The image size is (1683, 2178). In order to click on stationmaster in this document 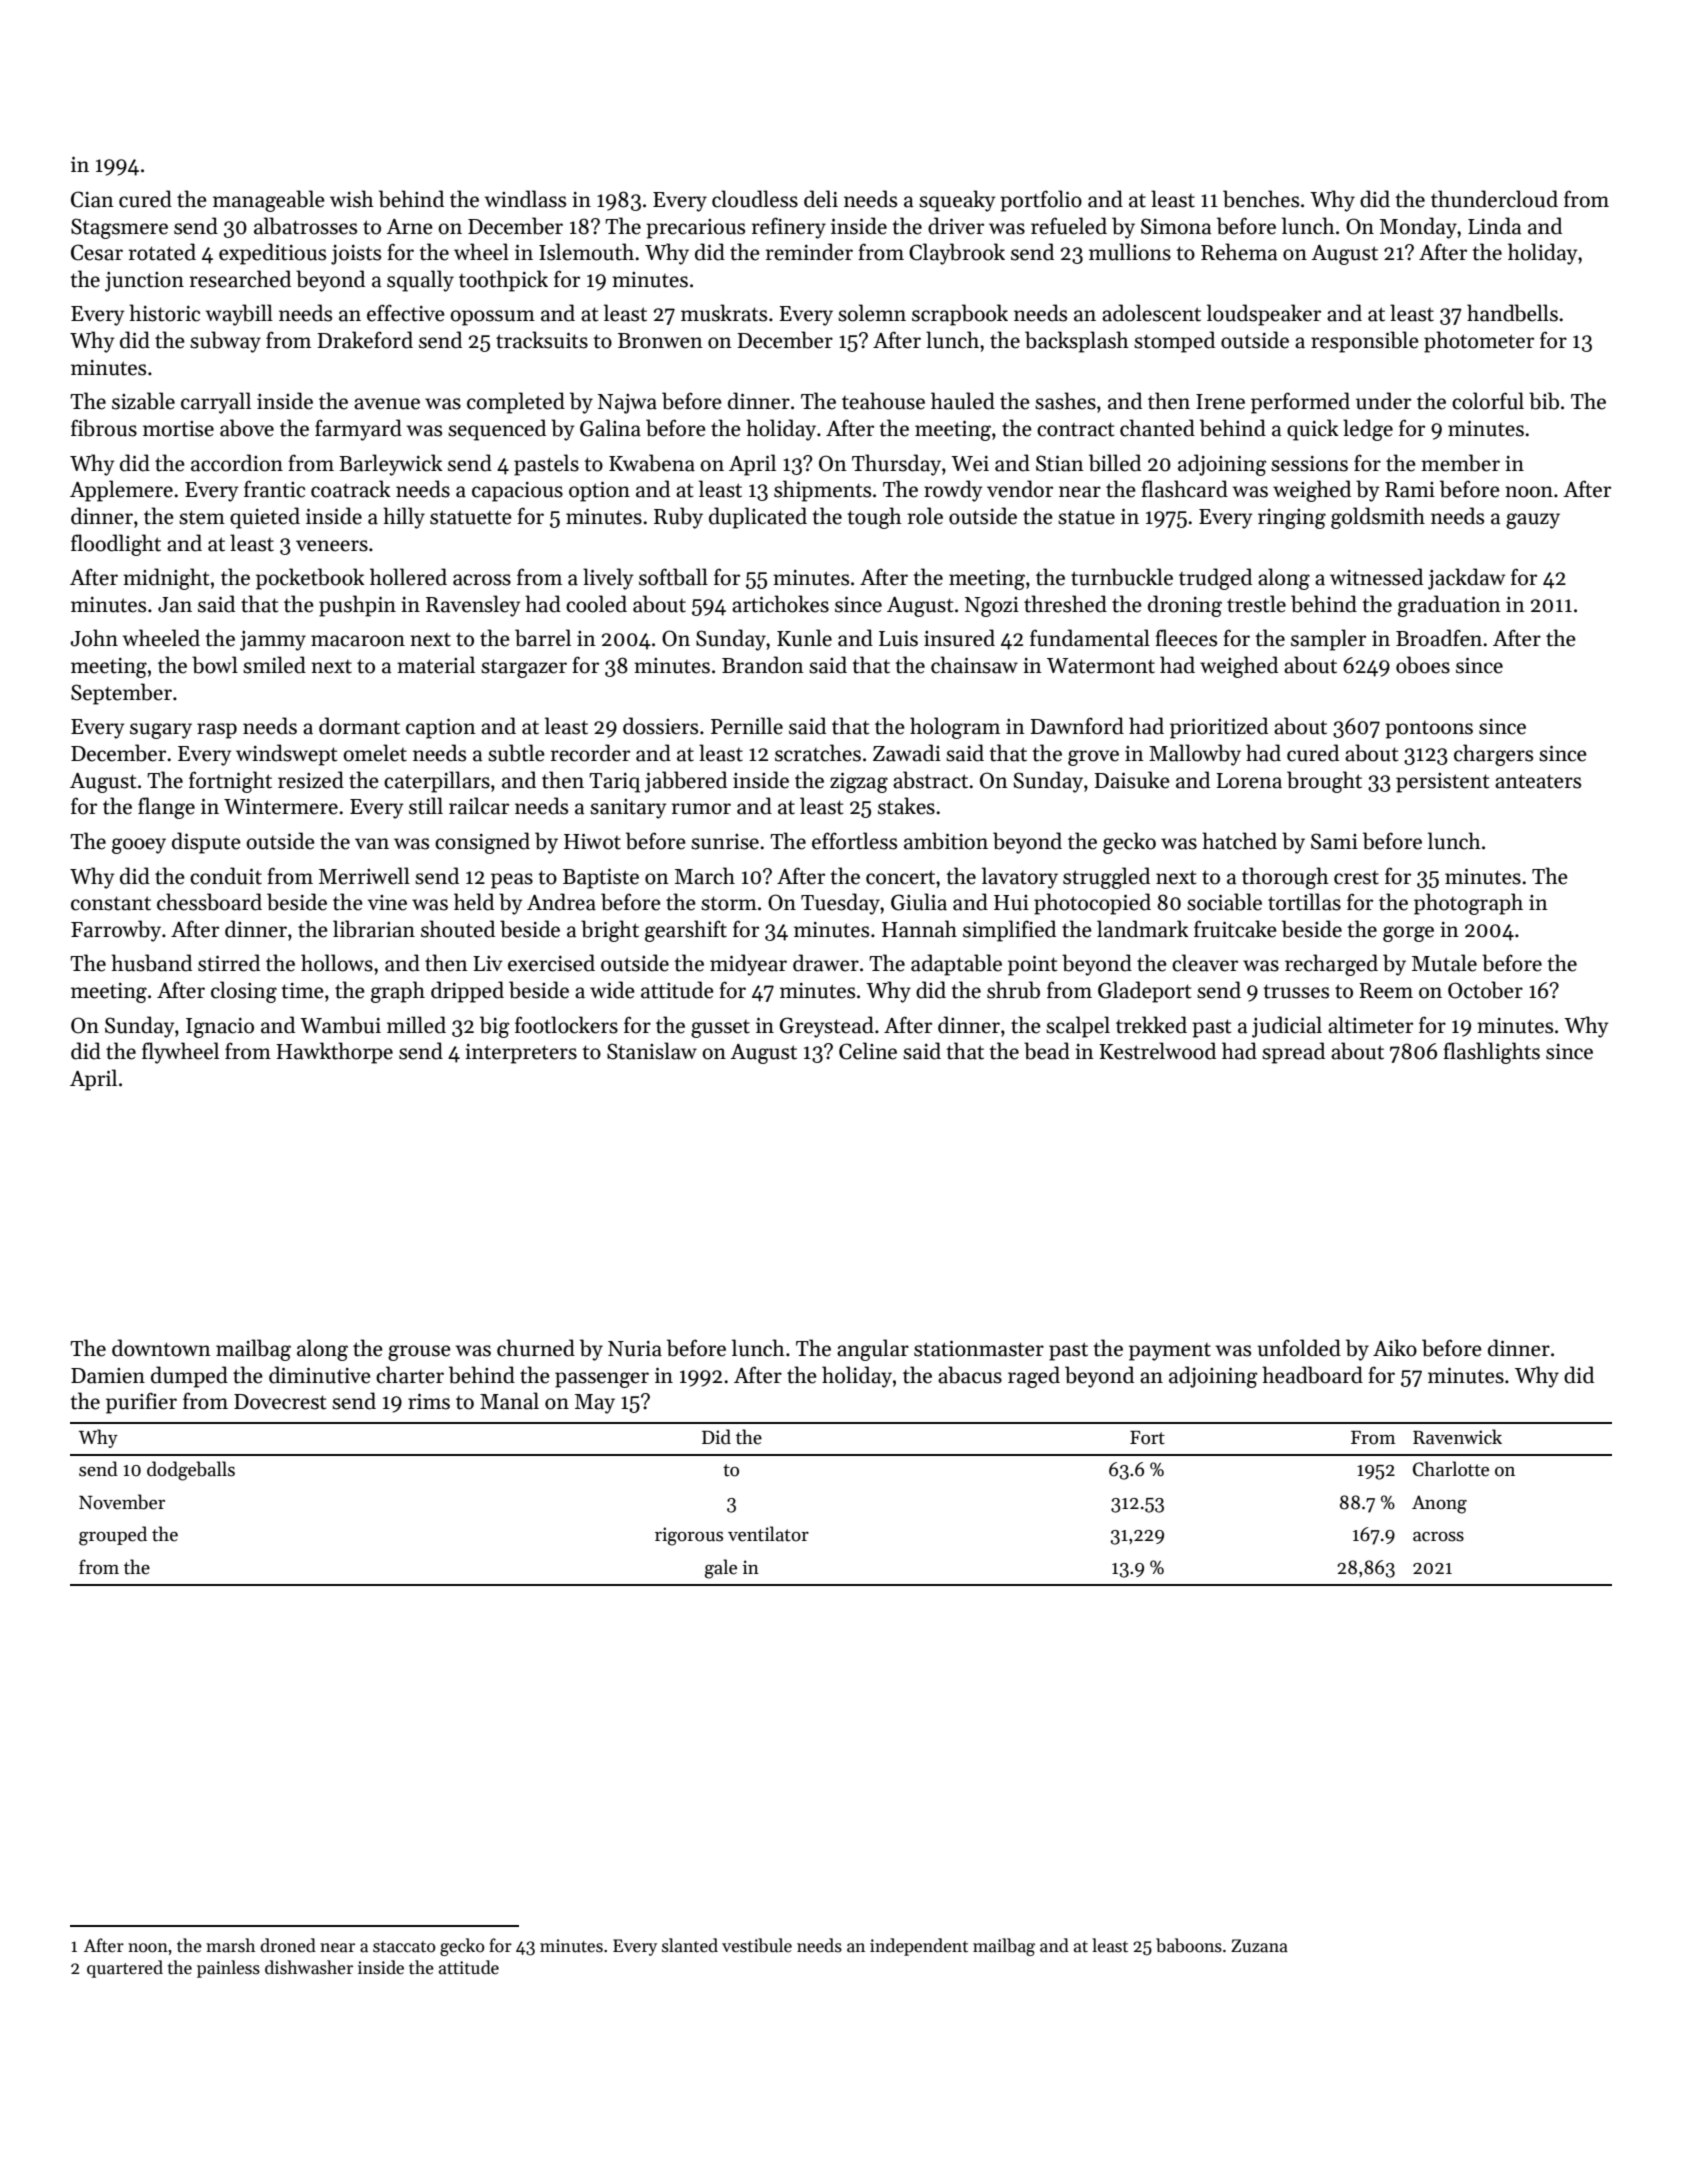, I will do `click(979, 1349)`.
